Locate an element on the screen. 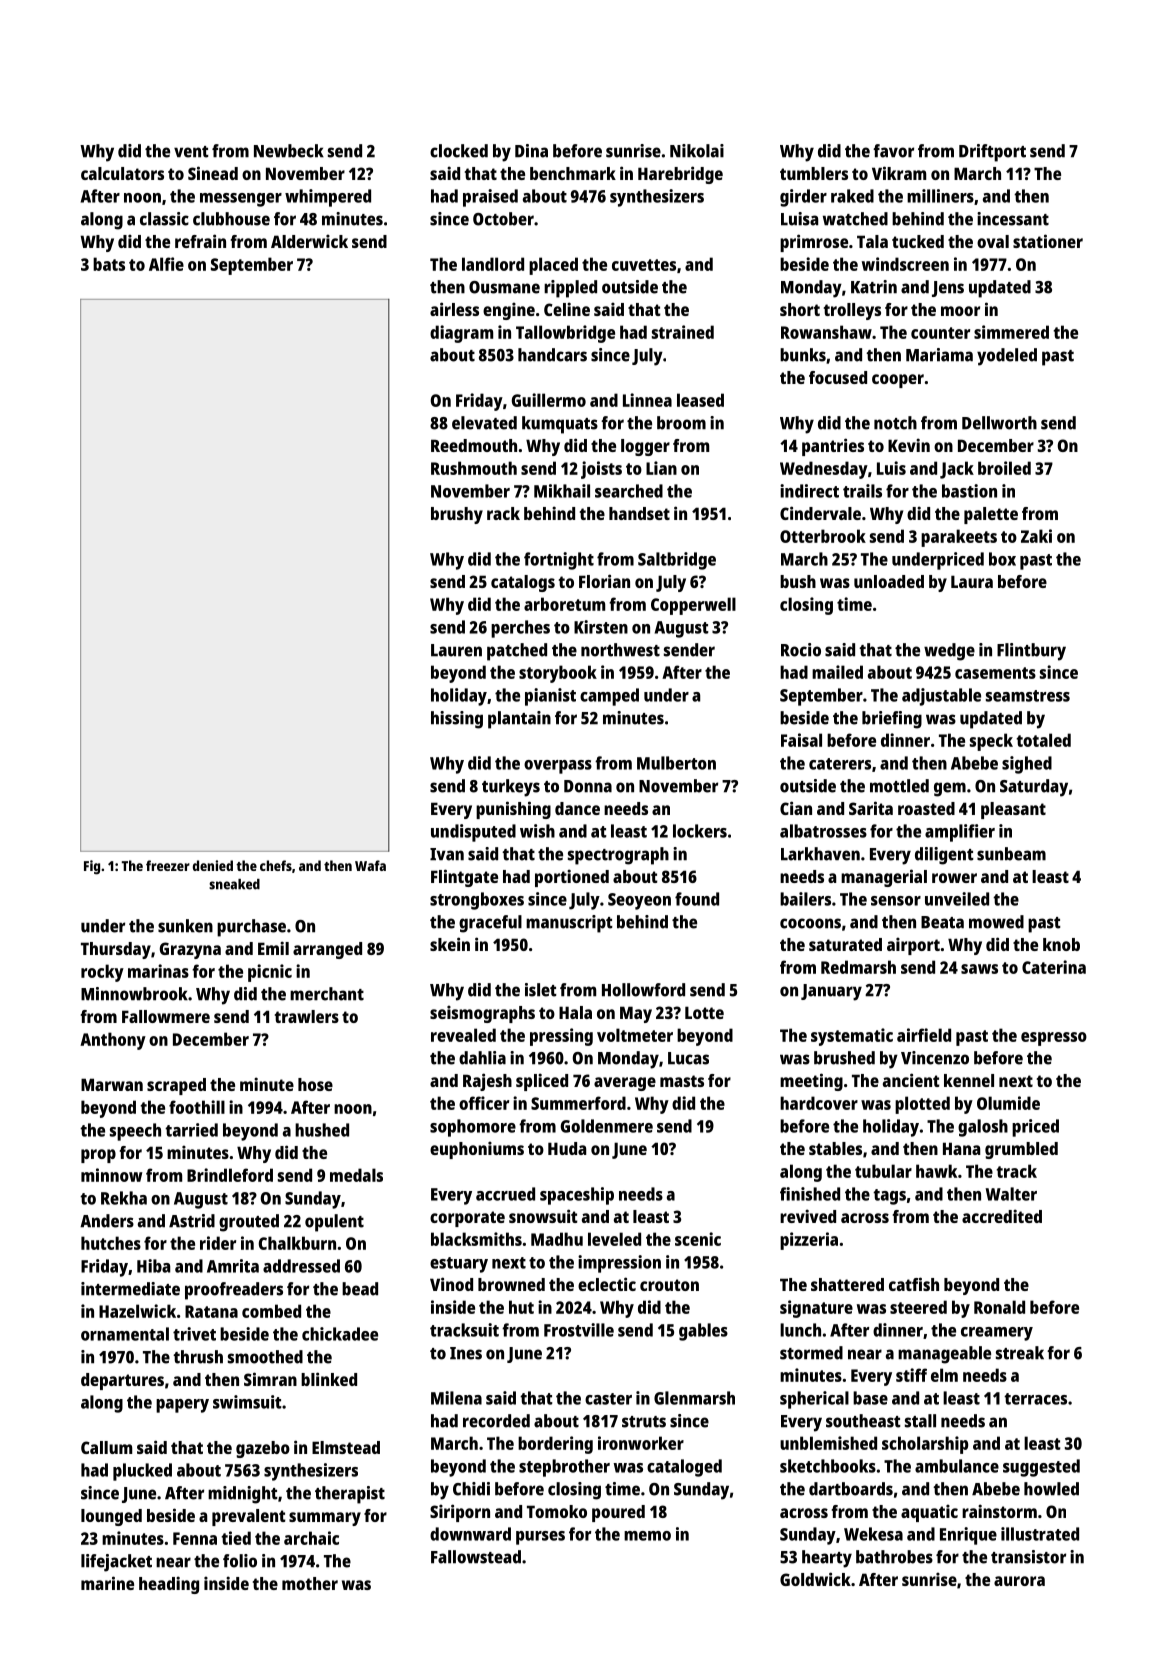 This screenshot has height=1653, width=1169. Thursday is located at coordinates (116, 950).
